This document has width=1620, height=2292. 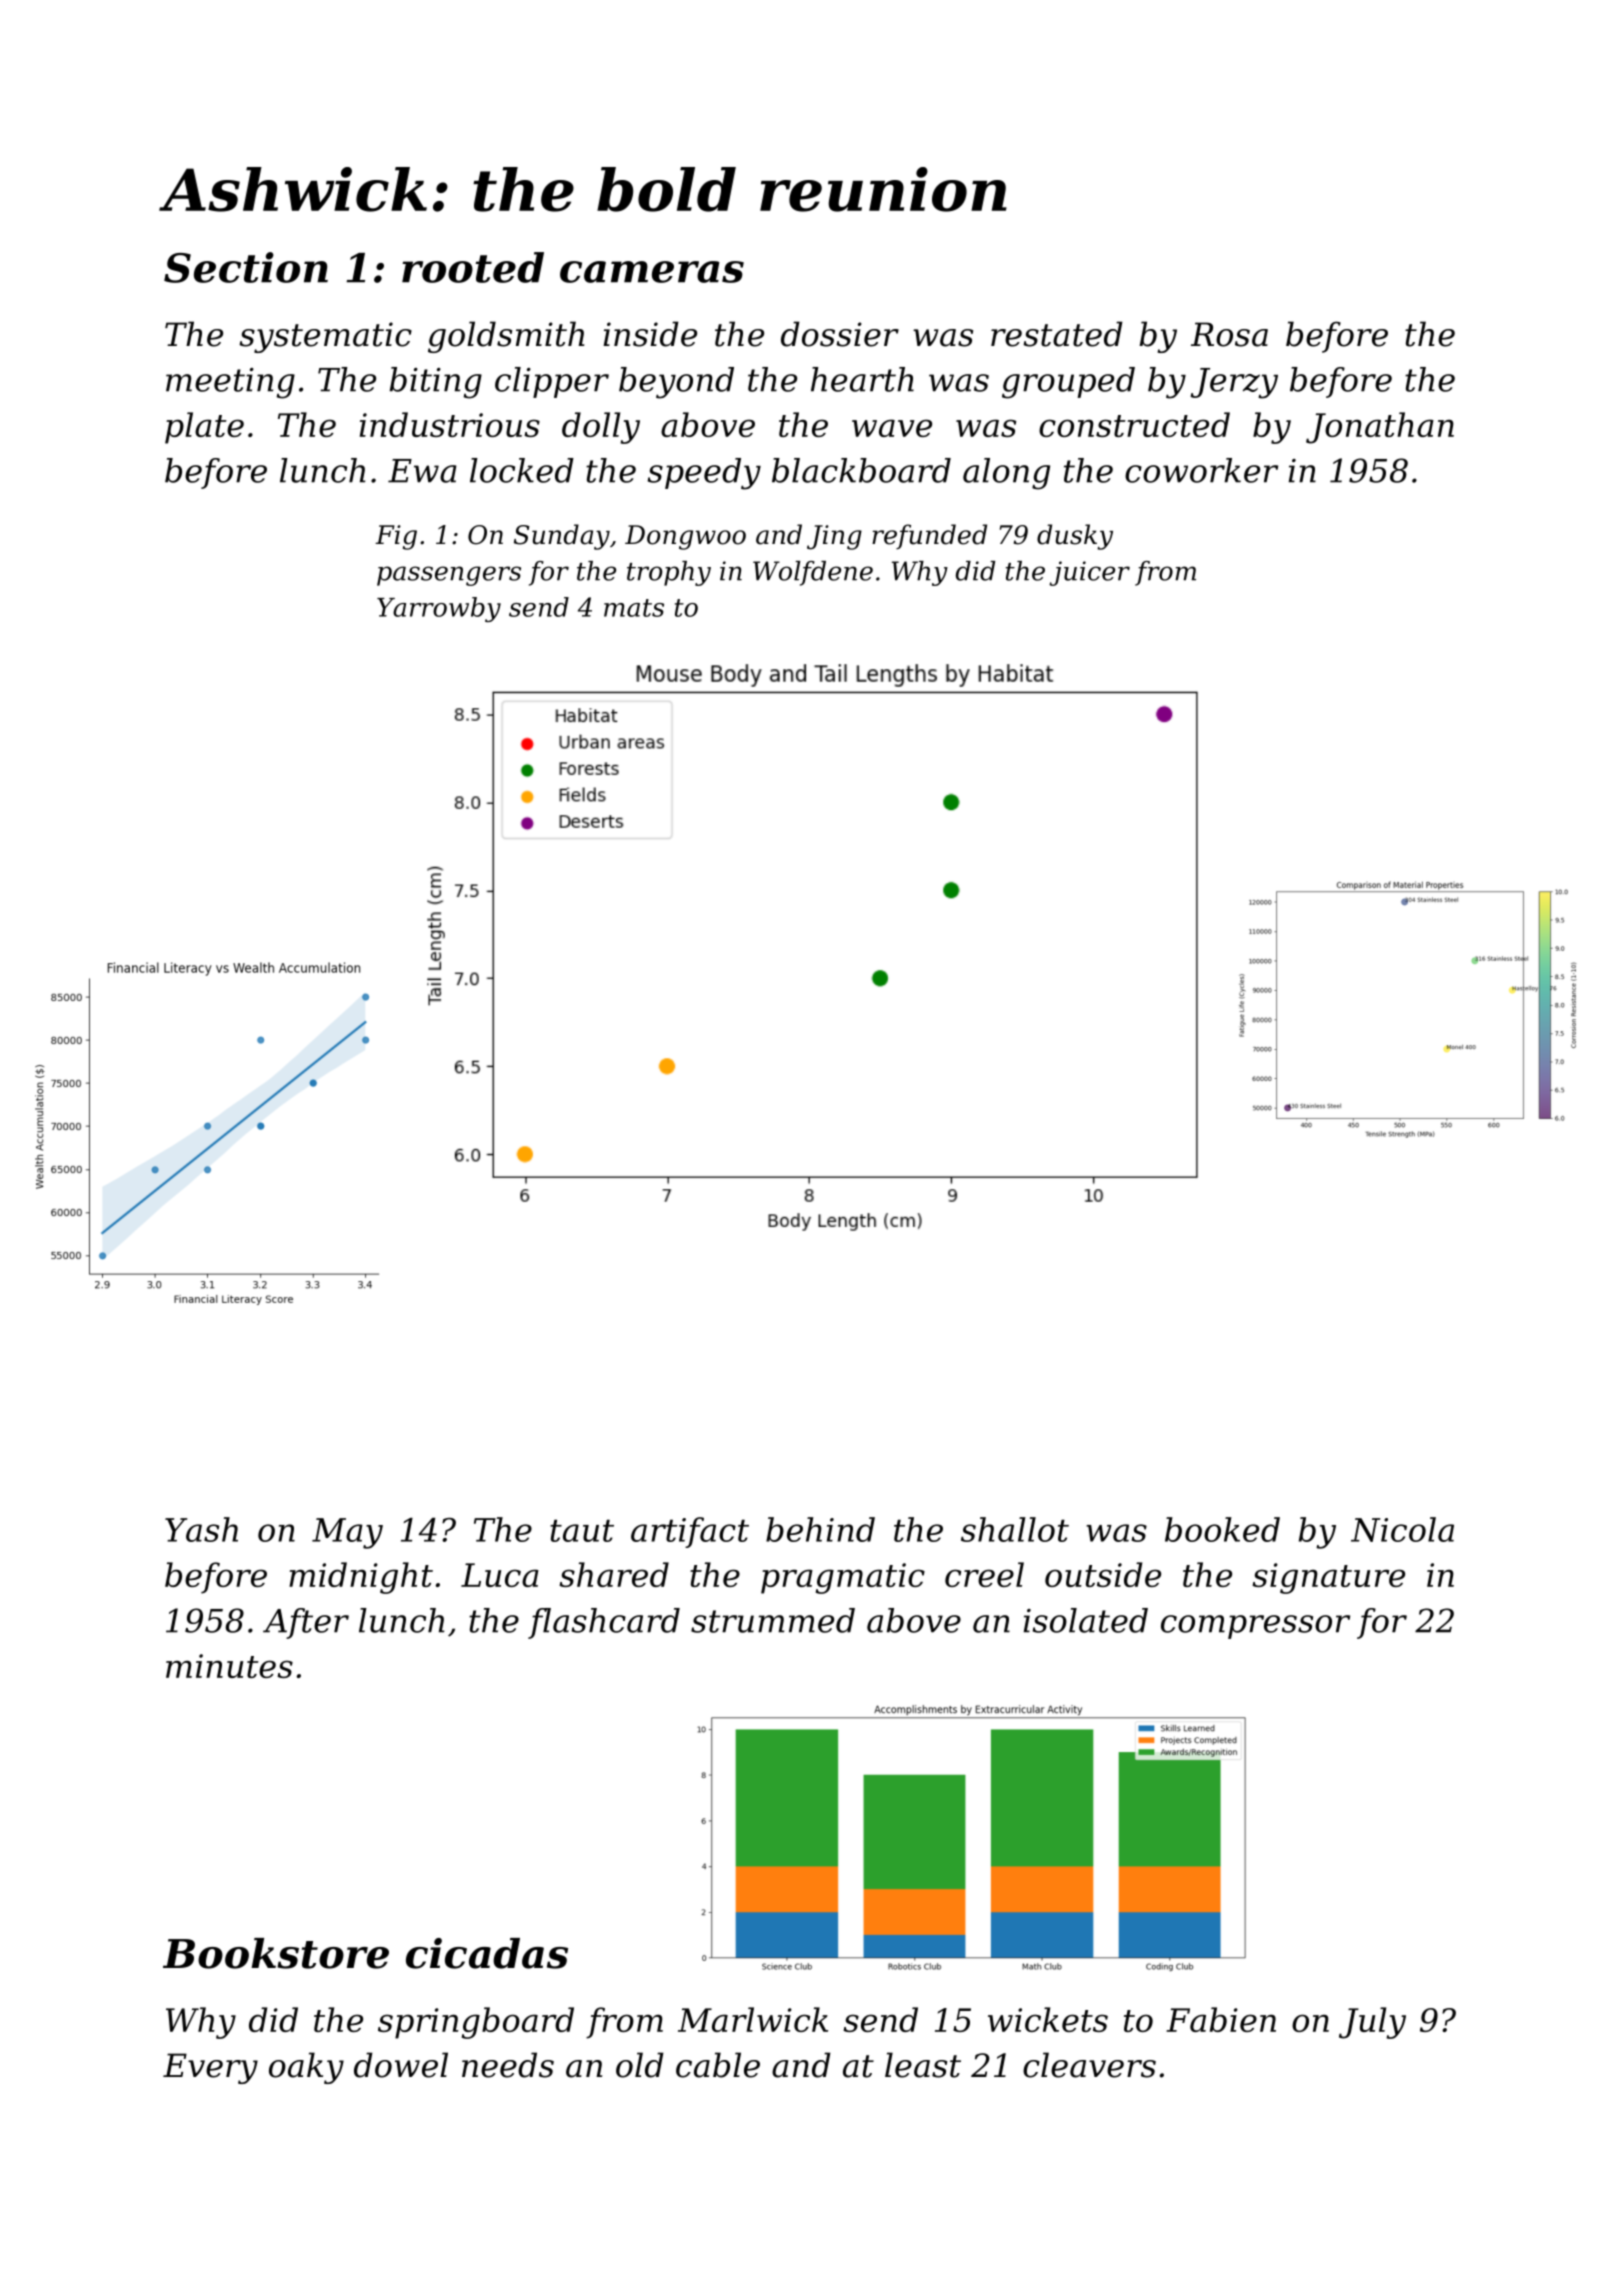 What do you see at coordinates (1089, 573) in the document?
I see `juicer` at bounding box center [1089, 573].
